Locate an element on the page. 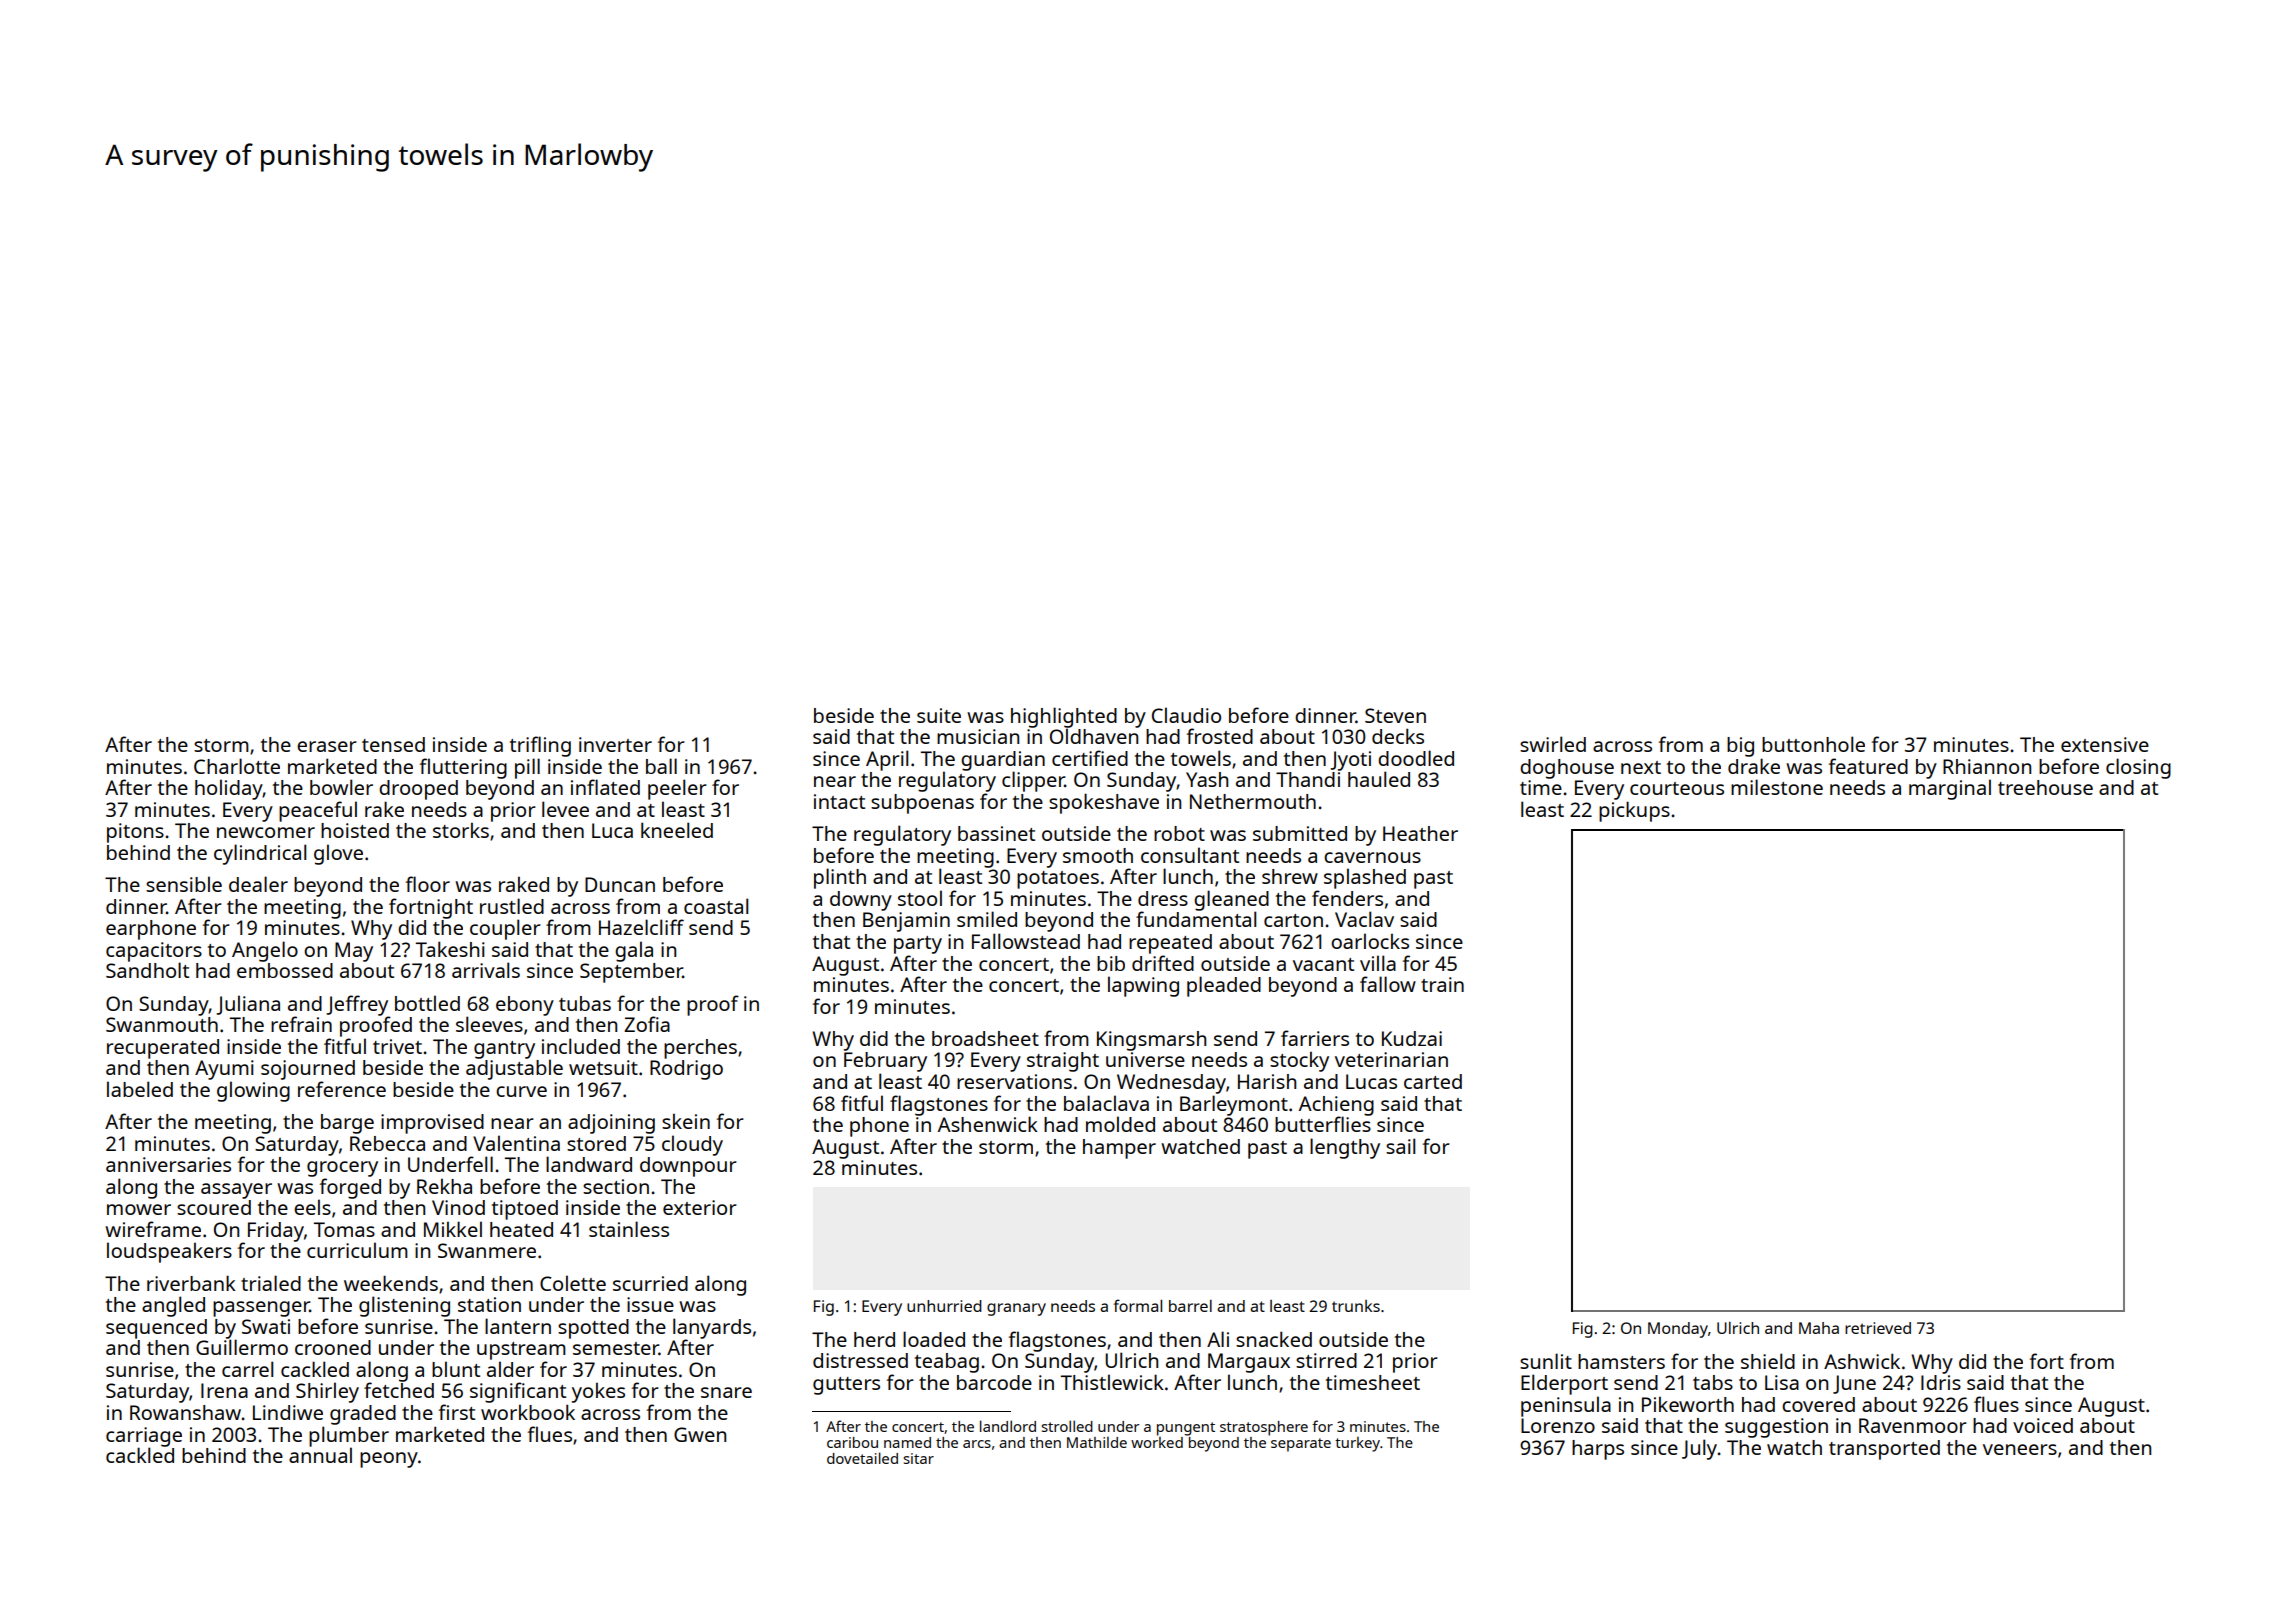  passenger is located at coordinates (261, 1309).
